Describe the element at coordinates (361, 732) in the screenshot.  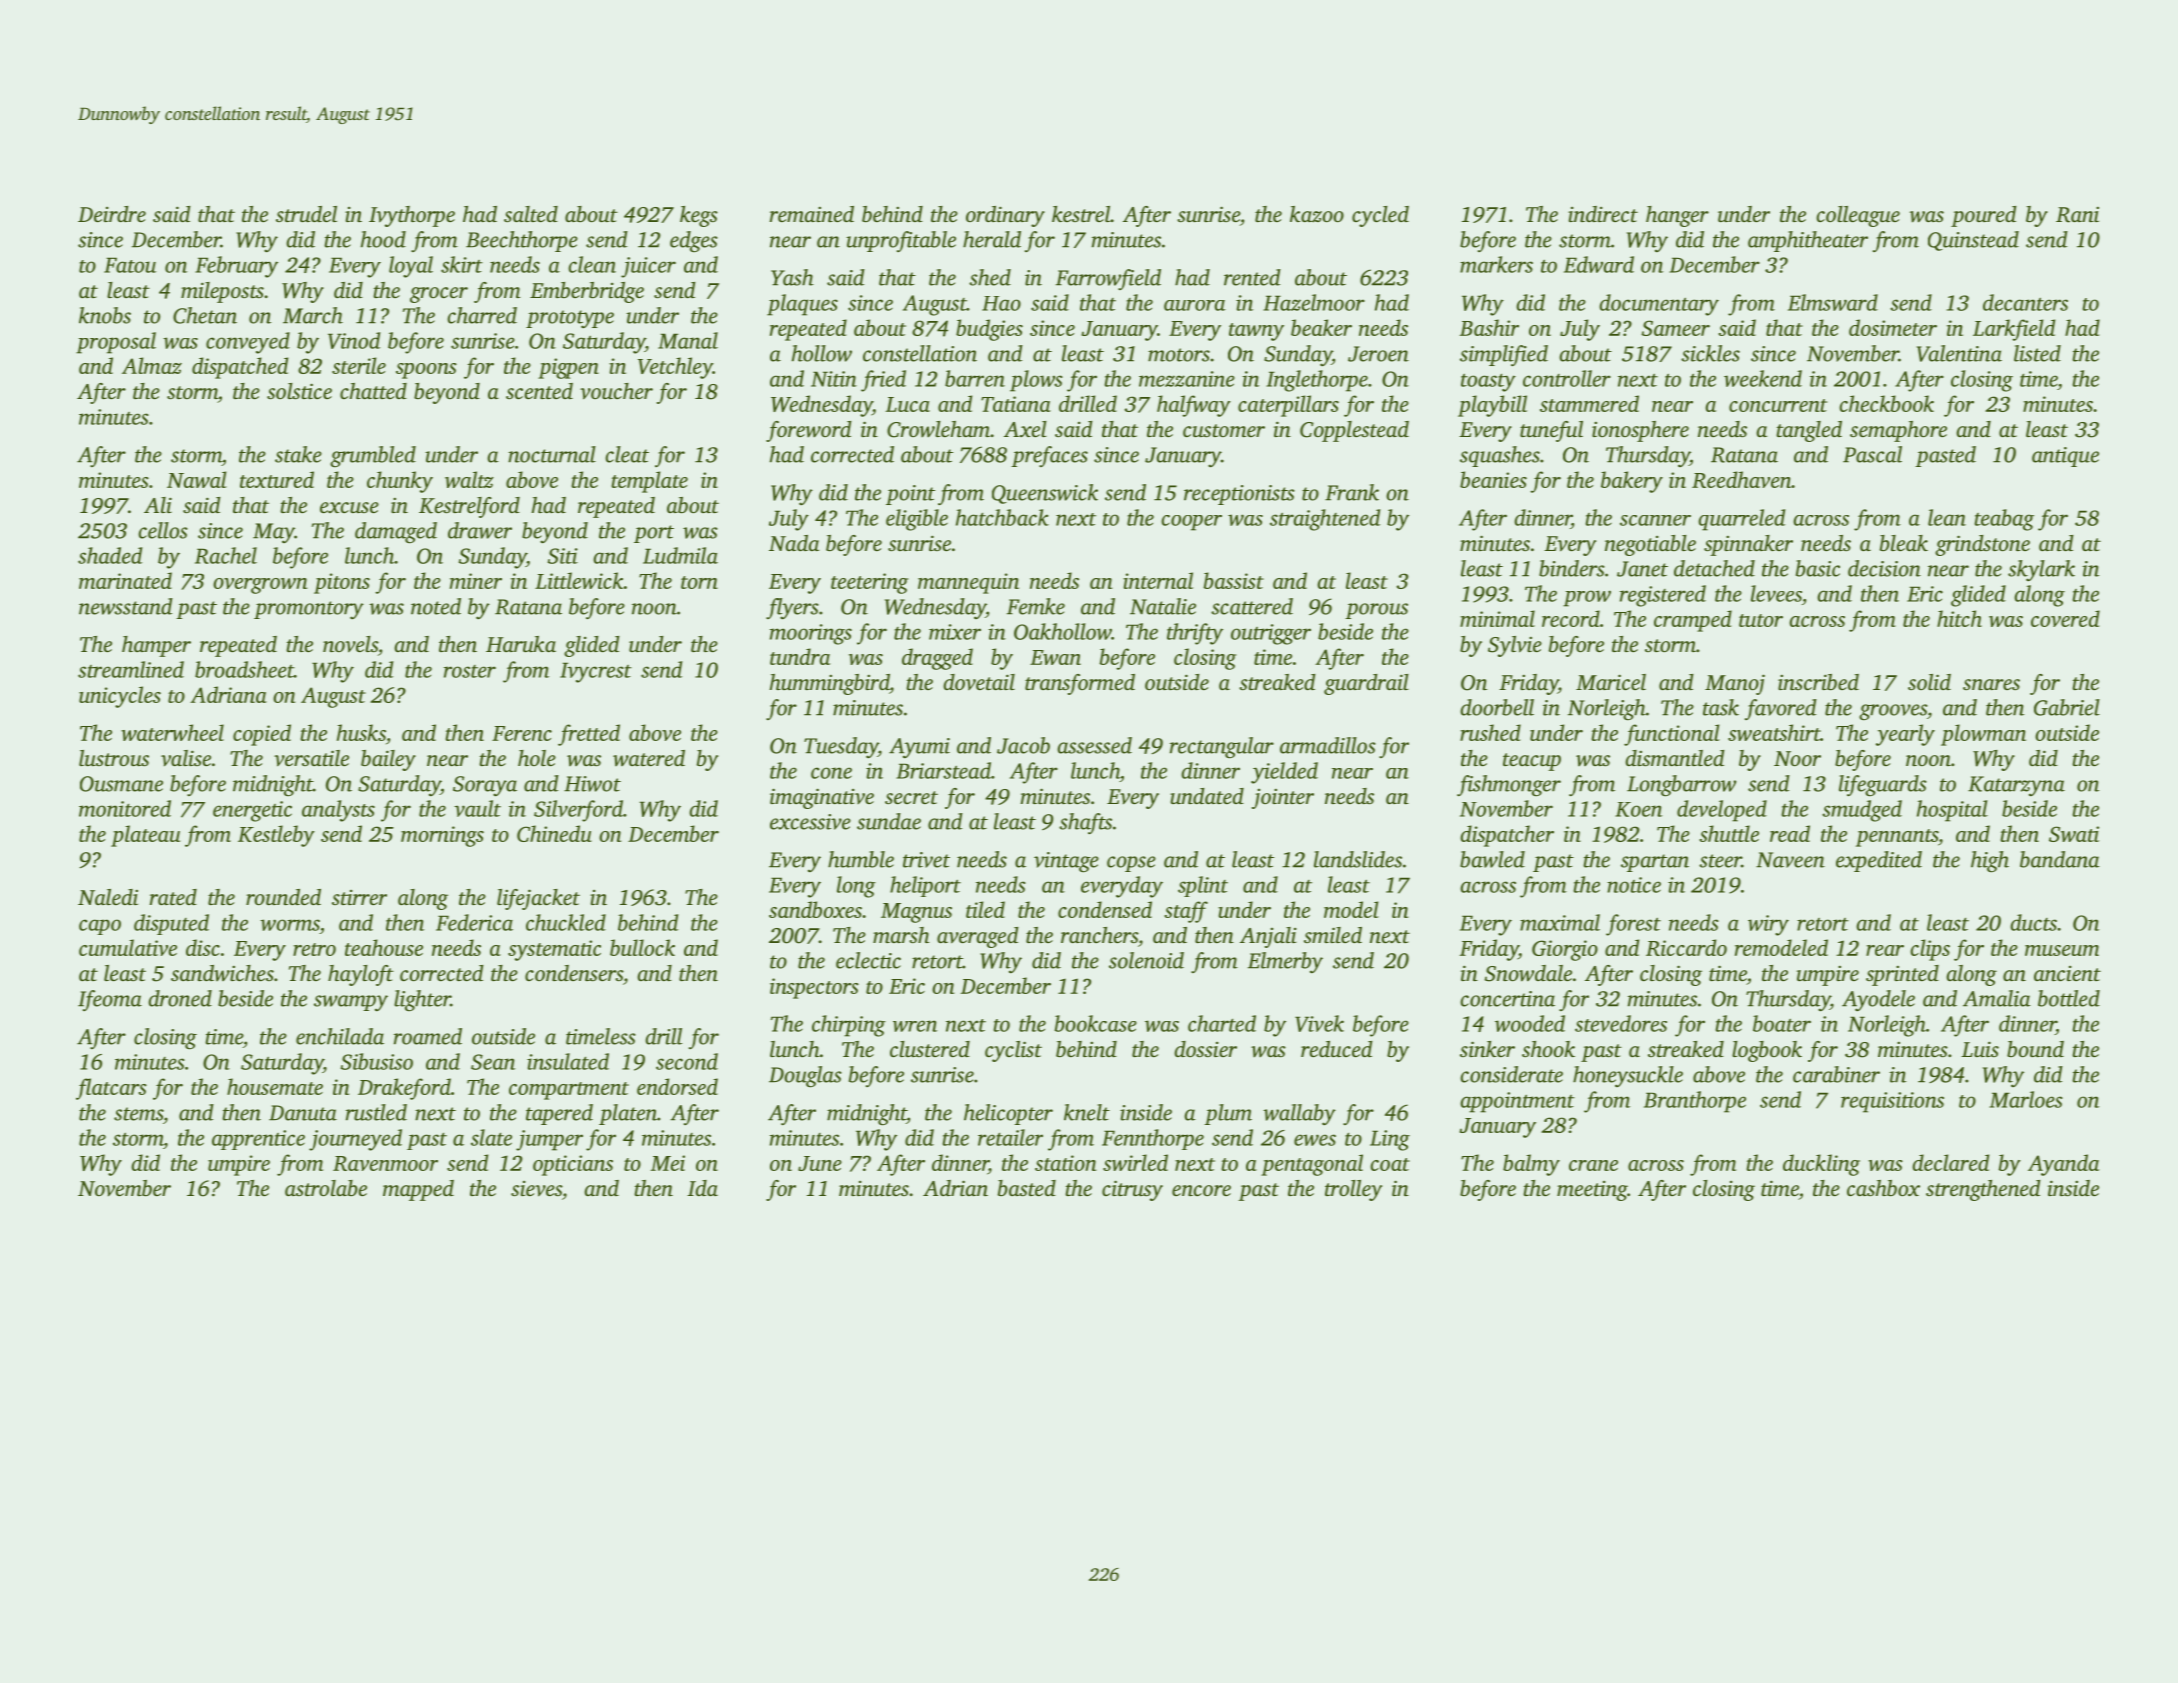
I see `husks` at that location.
